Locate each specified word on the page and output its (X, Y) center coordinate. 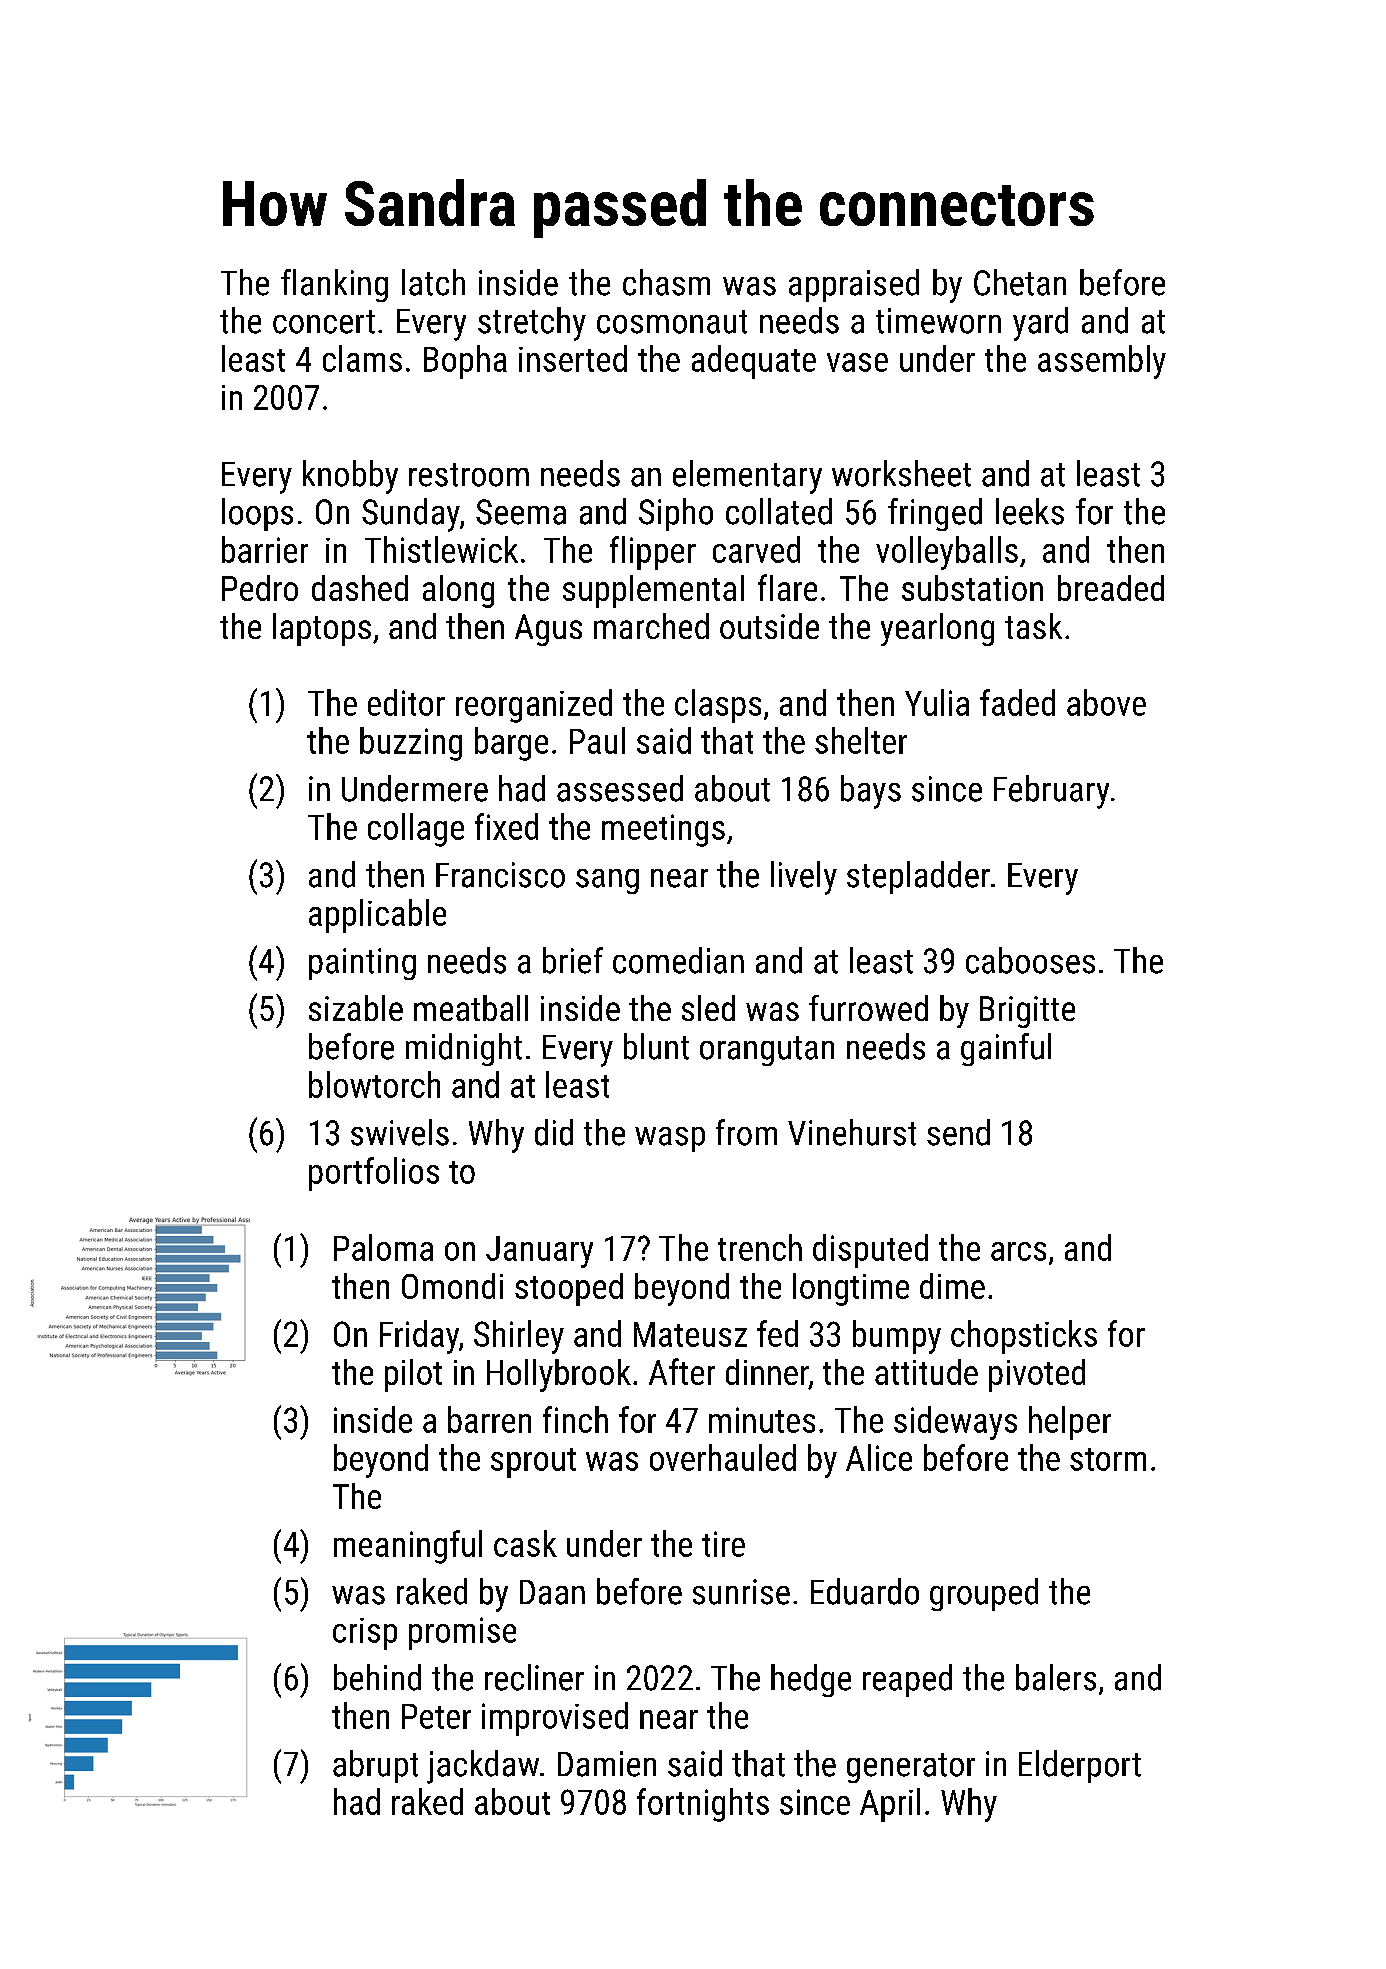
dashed (360, 588)
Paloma (383, 1247)
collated (779, 511)
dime (952, 1286)
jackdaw (483, 1767)
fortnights (703, 1805)
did (554, 1132)
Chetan (1020, 282)
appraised (854, 285)
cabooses (1030, 960)
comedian (678, 960)
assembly (1102, 362)
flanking (334, 285)
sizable (356, 1008)
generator (911, 1768)
